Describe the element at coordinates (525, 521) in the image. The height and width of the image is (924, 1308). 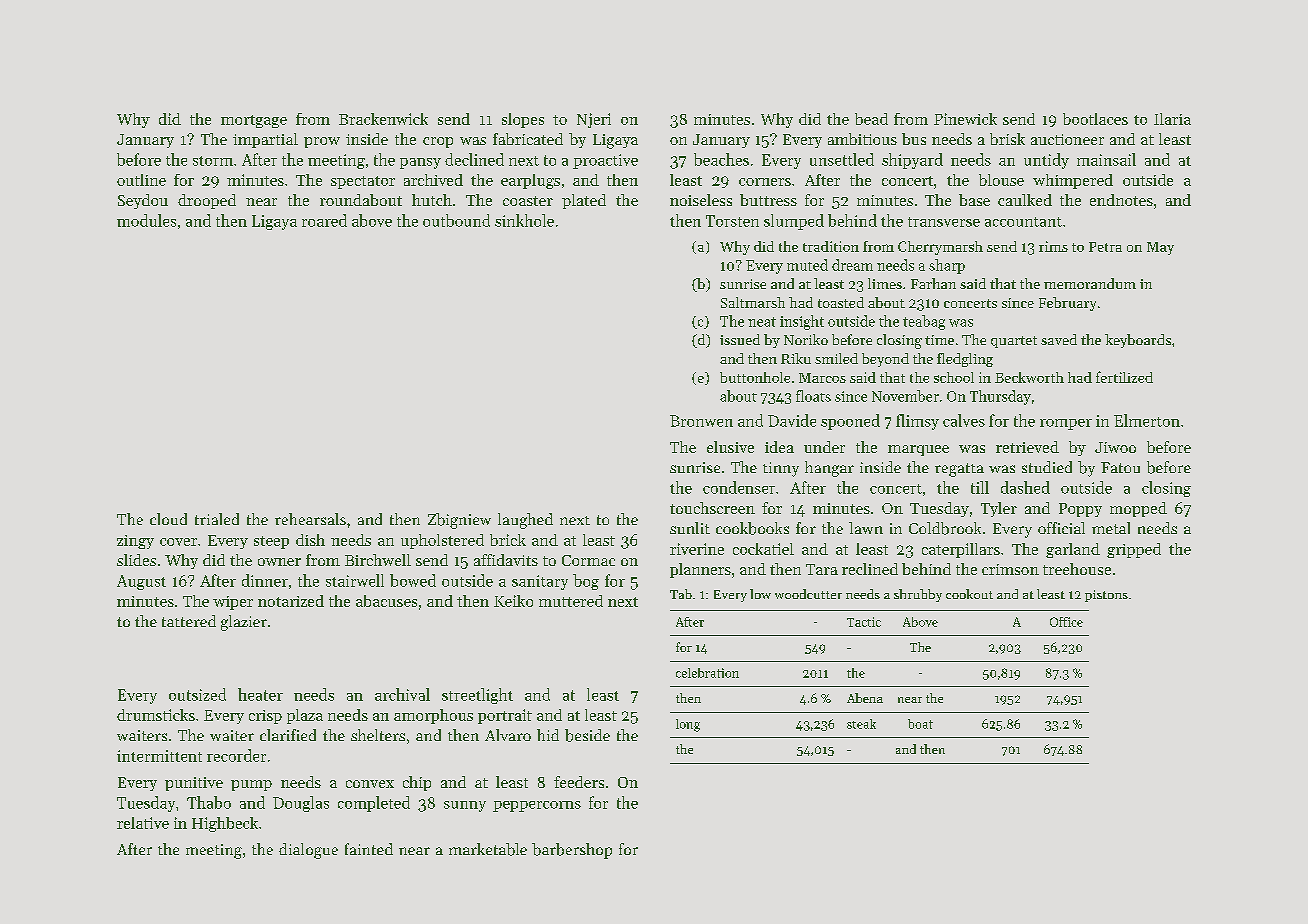
I see `laughed` at that location.
